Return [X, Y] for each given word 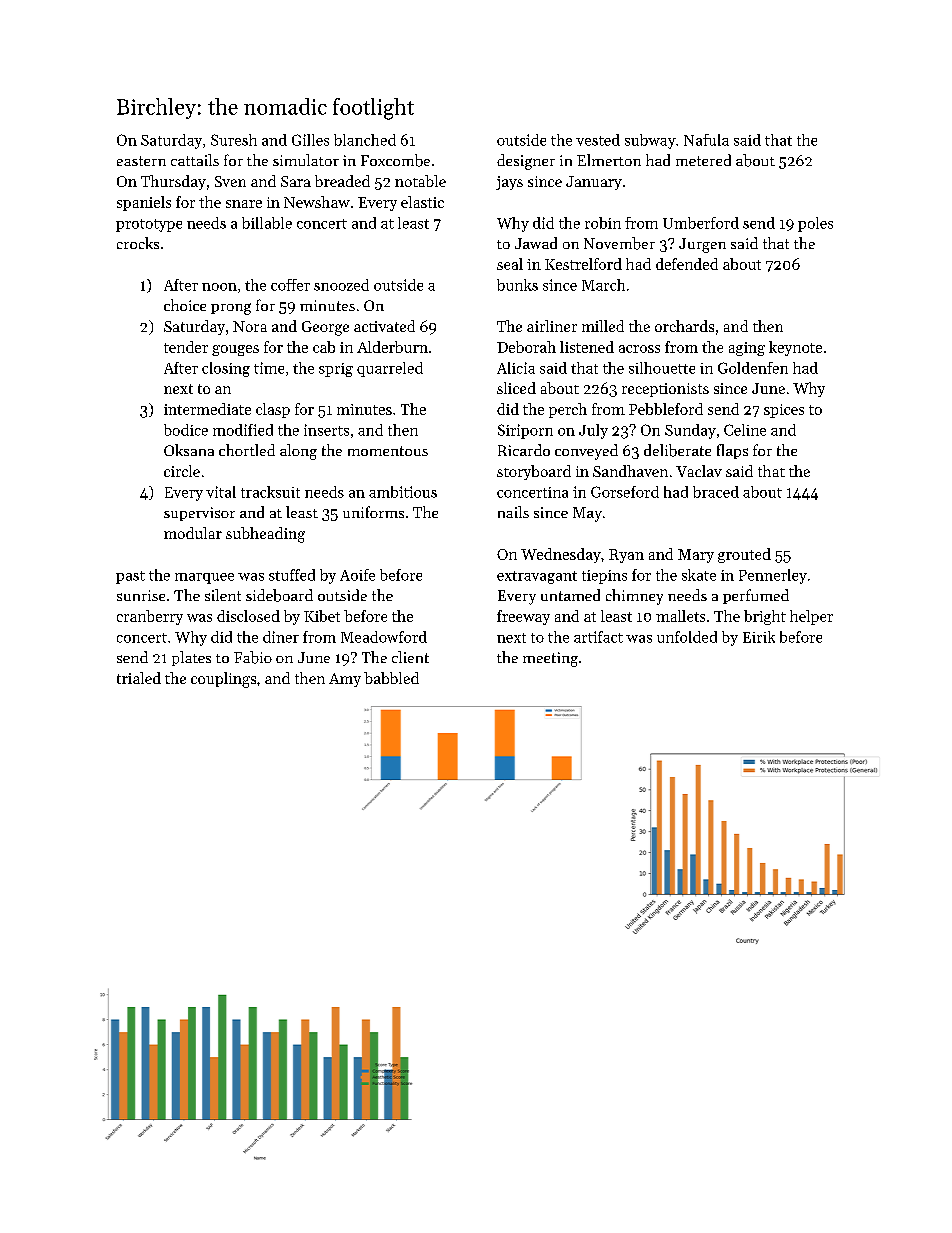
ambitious [403, 492]
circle [182, 471]
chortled [247, 450]
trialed [139, 678]
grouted [744, 555]
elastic [422, 202]
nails [513, 512]
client [410, 657]
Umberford [701, 223]
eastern [141, 161]
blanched [365, 140]
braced [716, 492]
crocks [138, 243]
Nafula [706, 140]
